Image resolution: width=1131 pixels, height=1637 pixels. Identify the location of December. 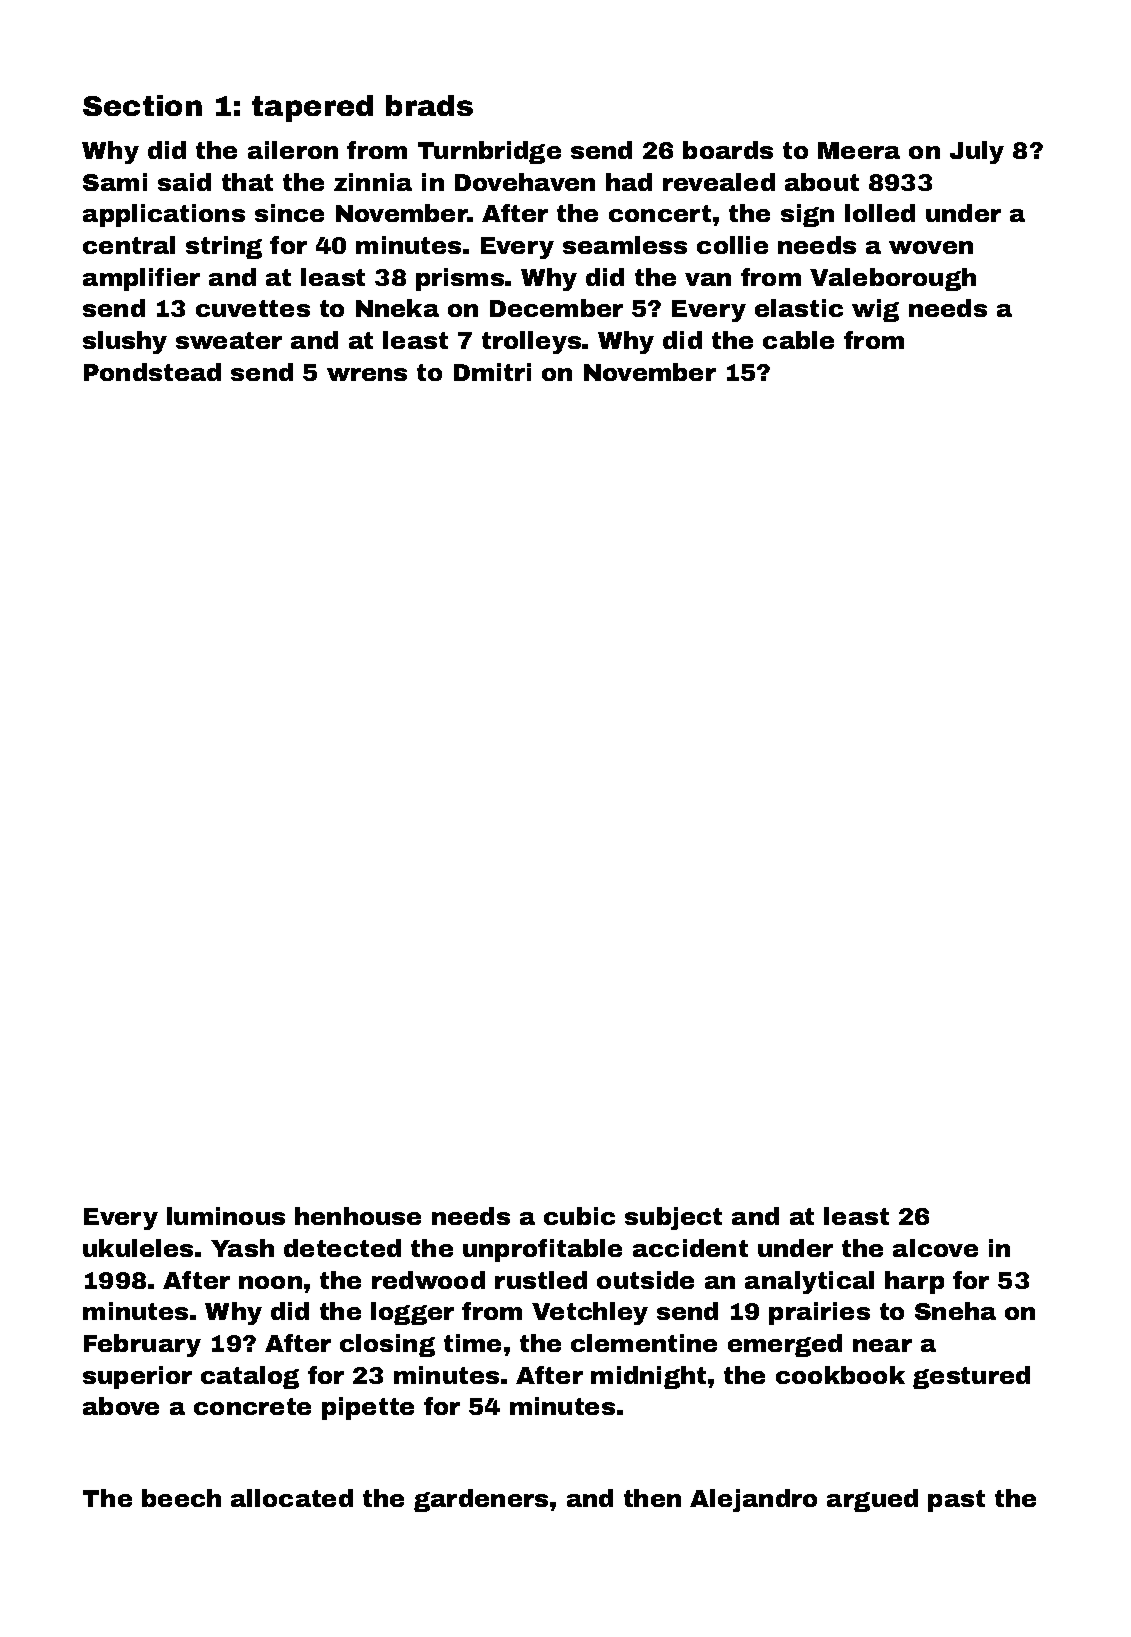
(556, 308).
